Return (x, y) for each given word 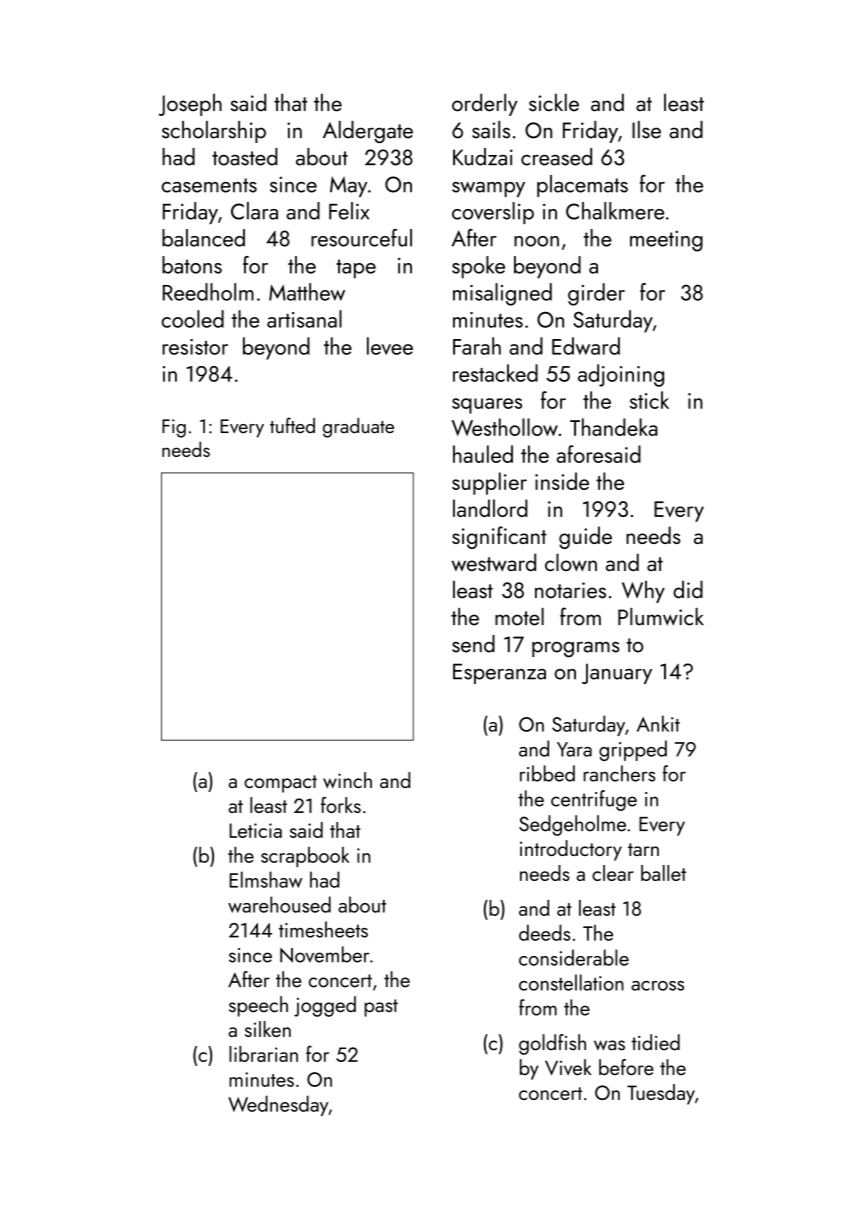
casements (209, 185)
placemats (582, 186)
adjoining (621, 375)
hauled (483, 454)
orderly (485, 105)
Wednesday (278, 1105)
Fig (174, 428)
